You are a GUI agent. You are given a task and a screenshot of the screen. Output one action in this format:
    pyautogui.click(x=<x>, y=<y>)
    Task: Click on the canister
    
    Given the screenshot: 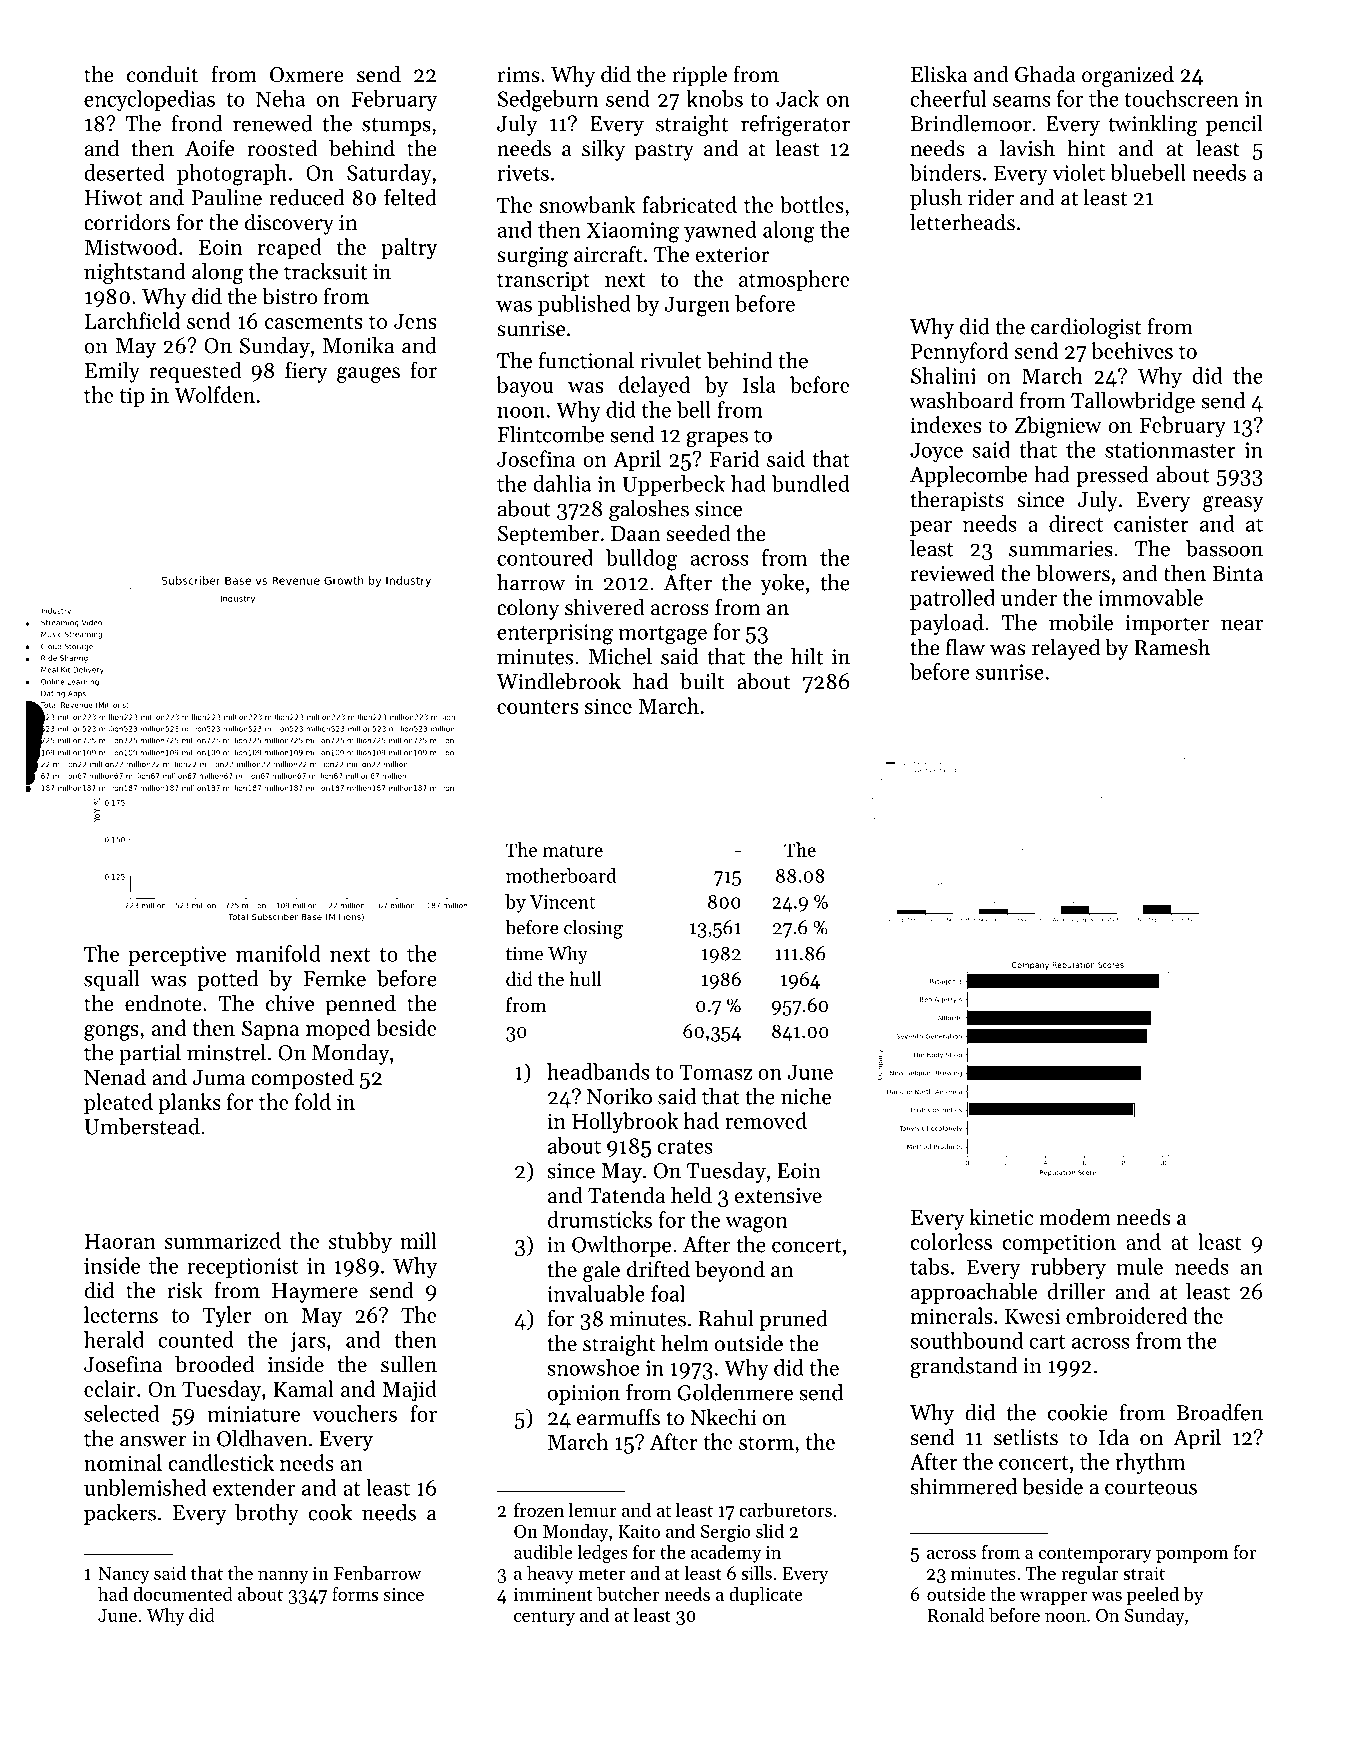 What is the action you would take?
    pyautogui.click(x=1151, y=524)
